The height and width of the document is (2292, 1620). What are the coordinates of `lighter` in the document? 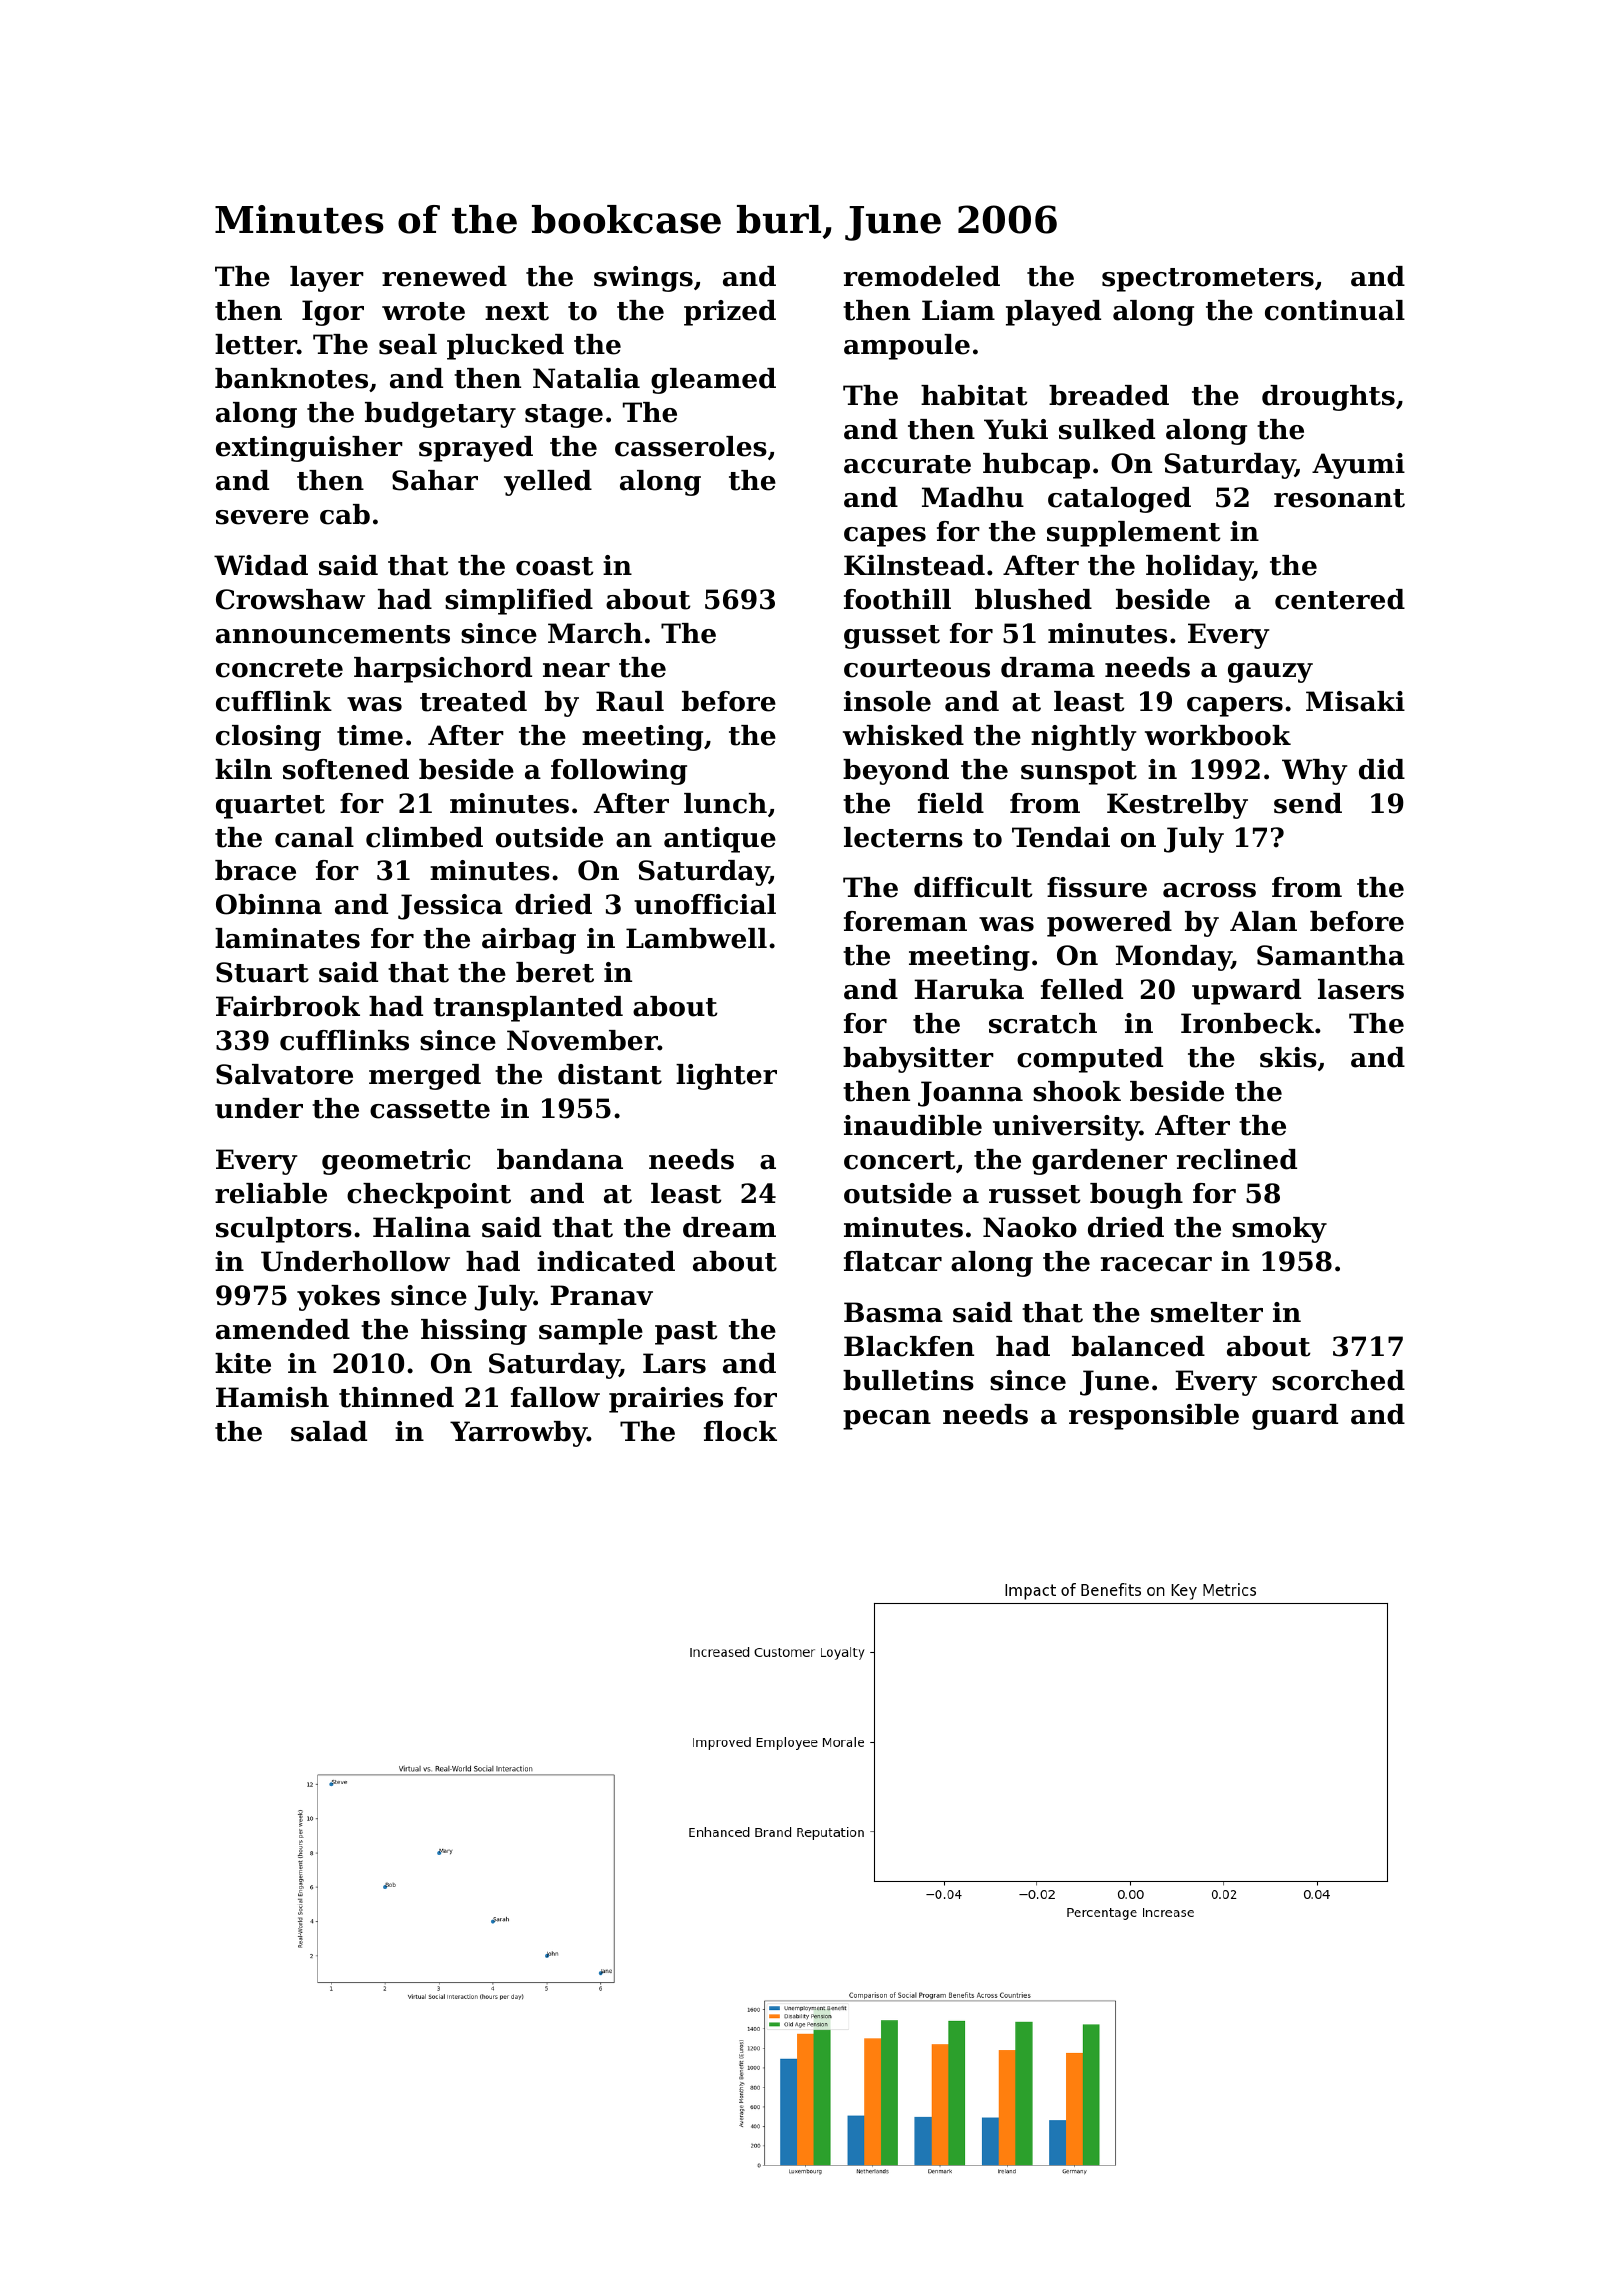 It's located at (726, 1077).
